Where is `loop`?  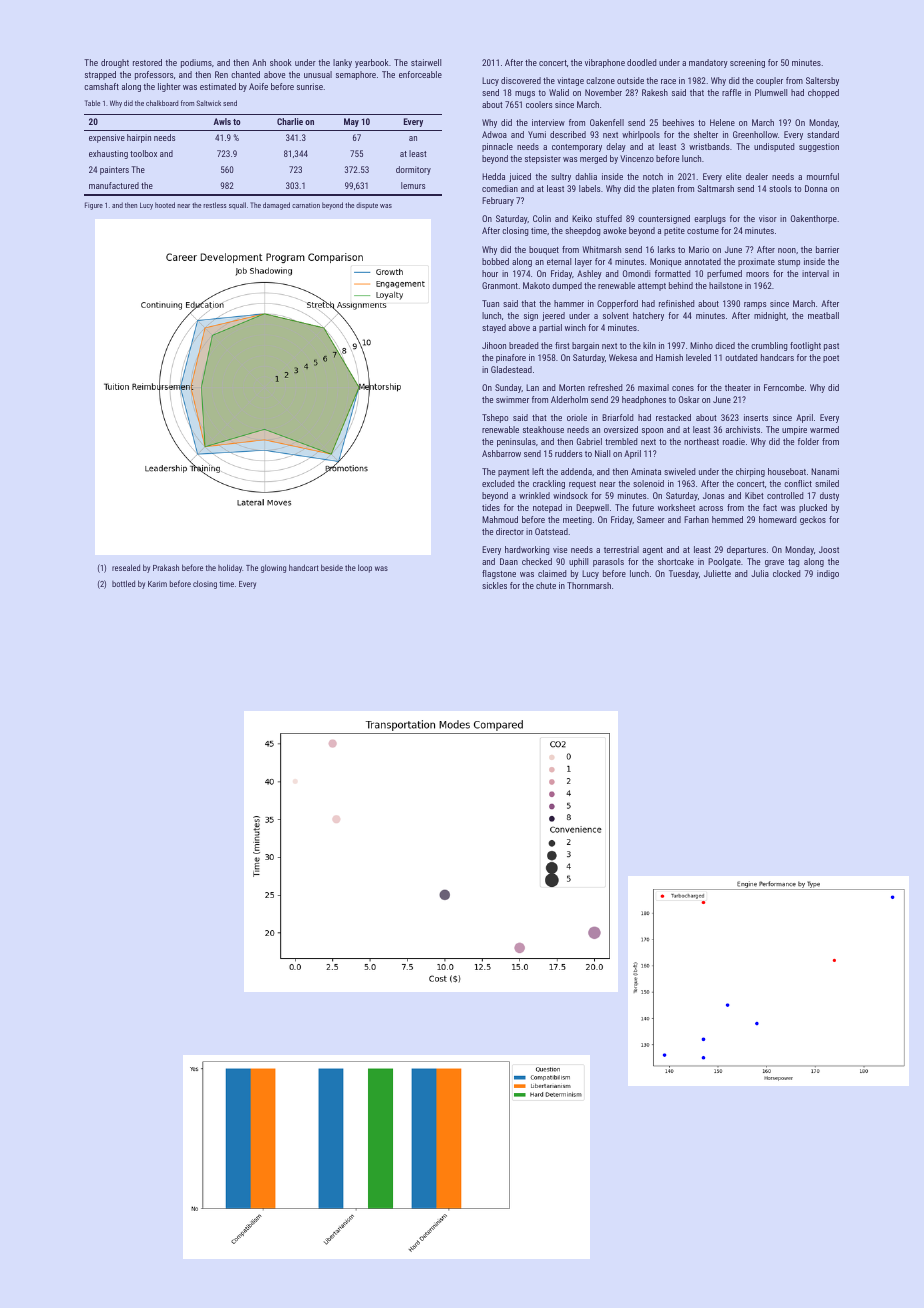
loop is located at coordinates (365, 568).
